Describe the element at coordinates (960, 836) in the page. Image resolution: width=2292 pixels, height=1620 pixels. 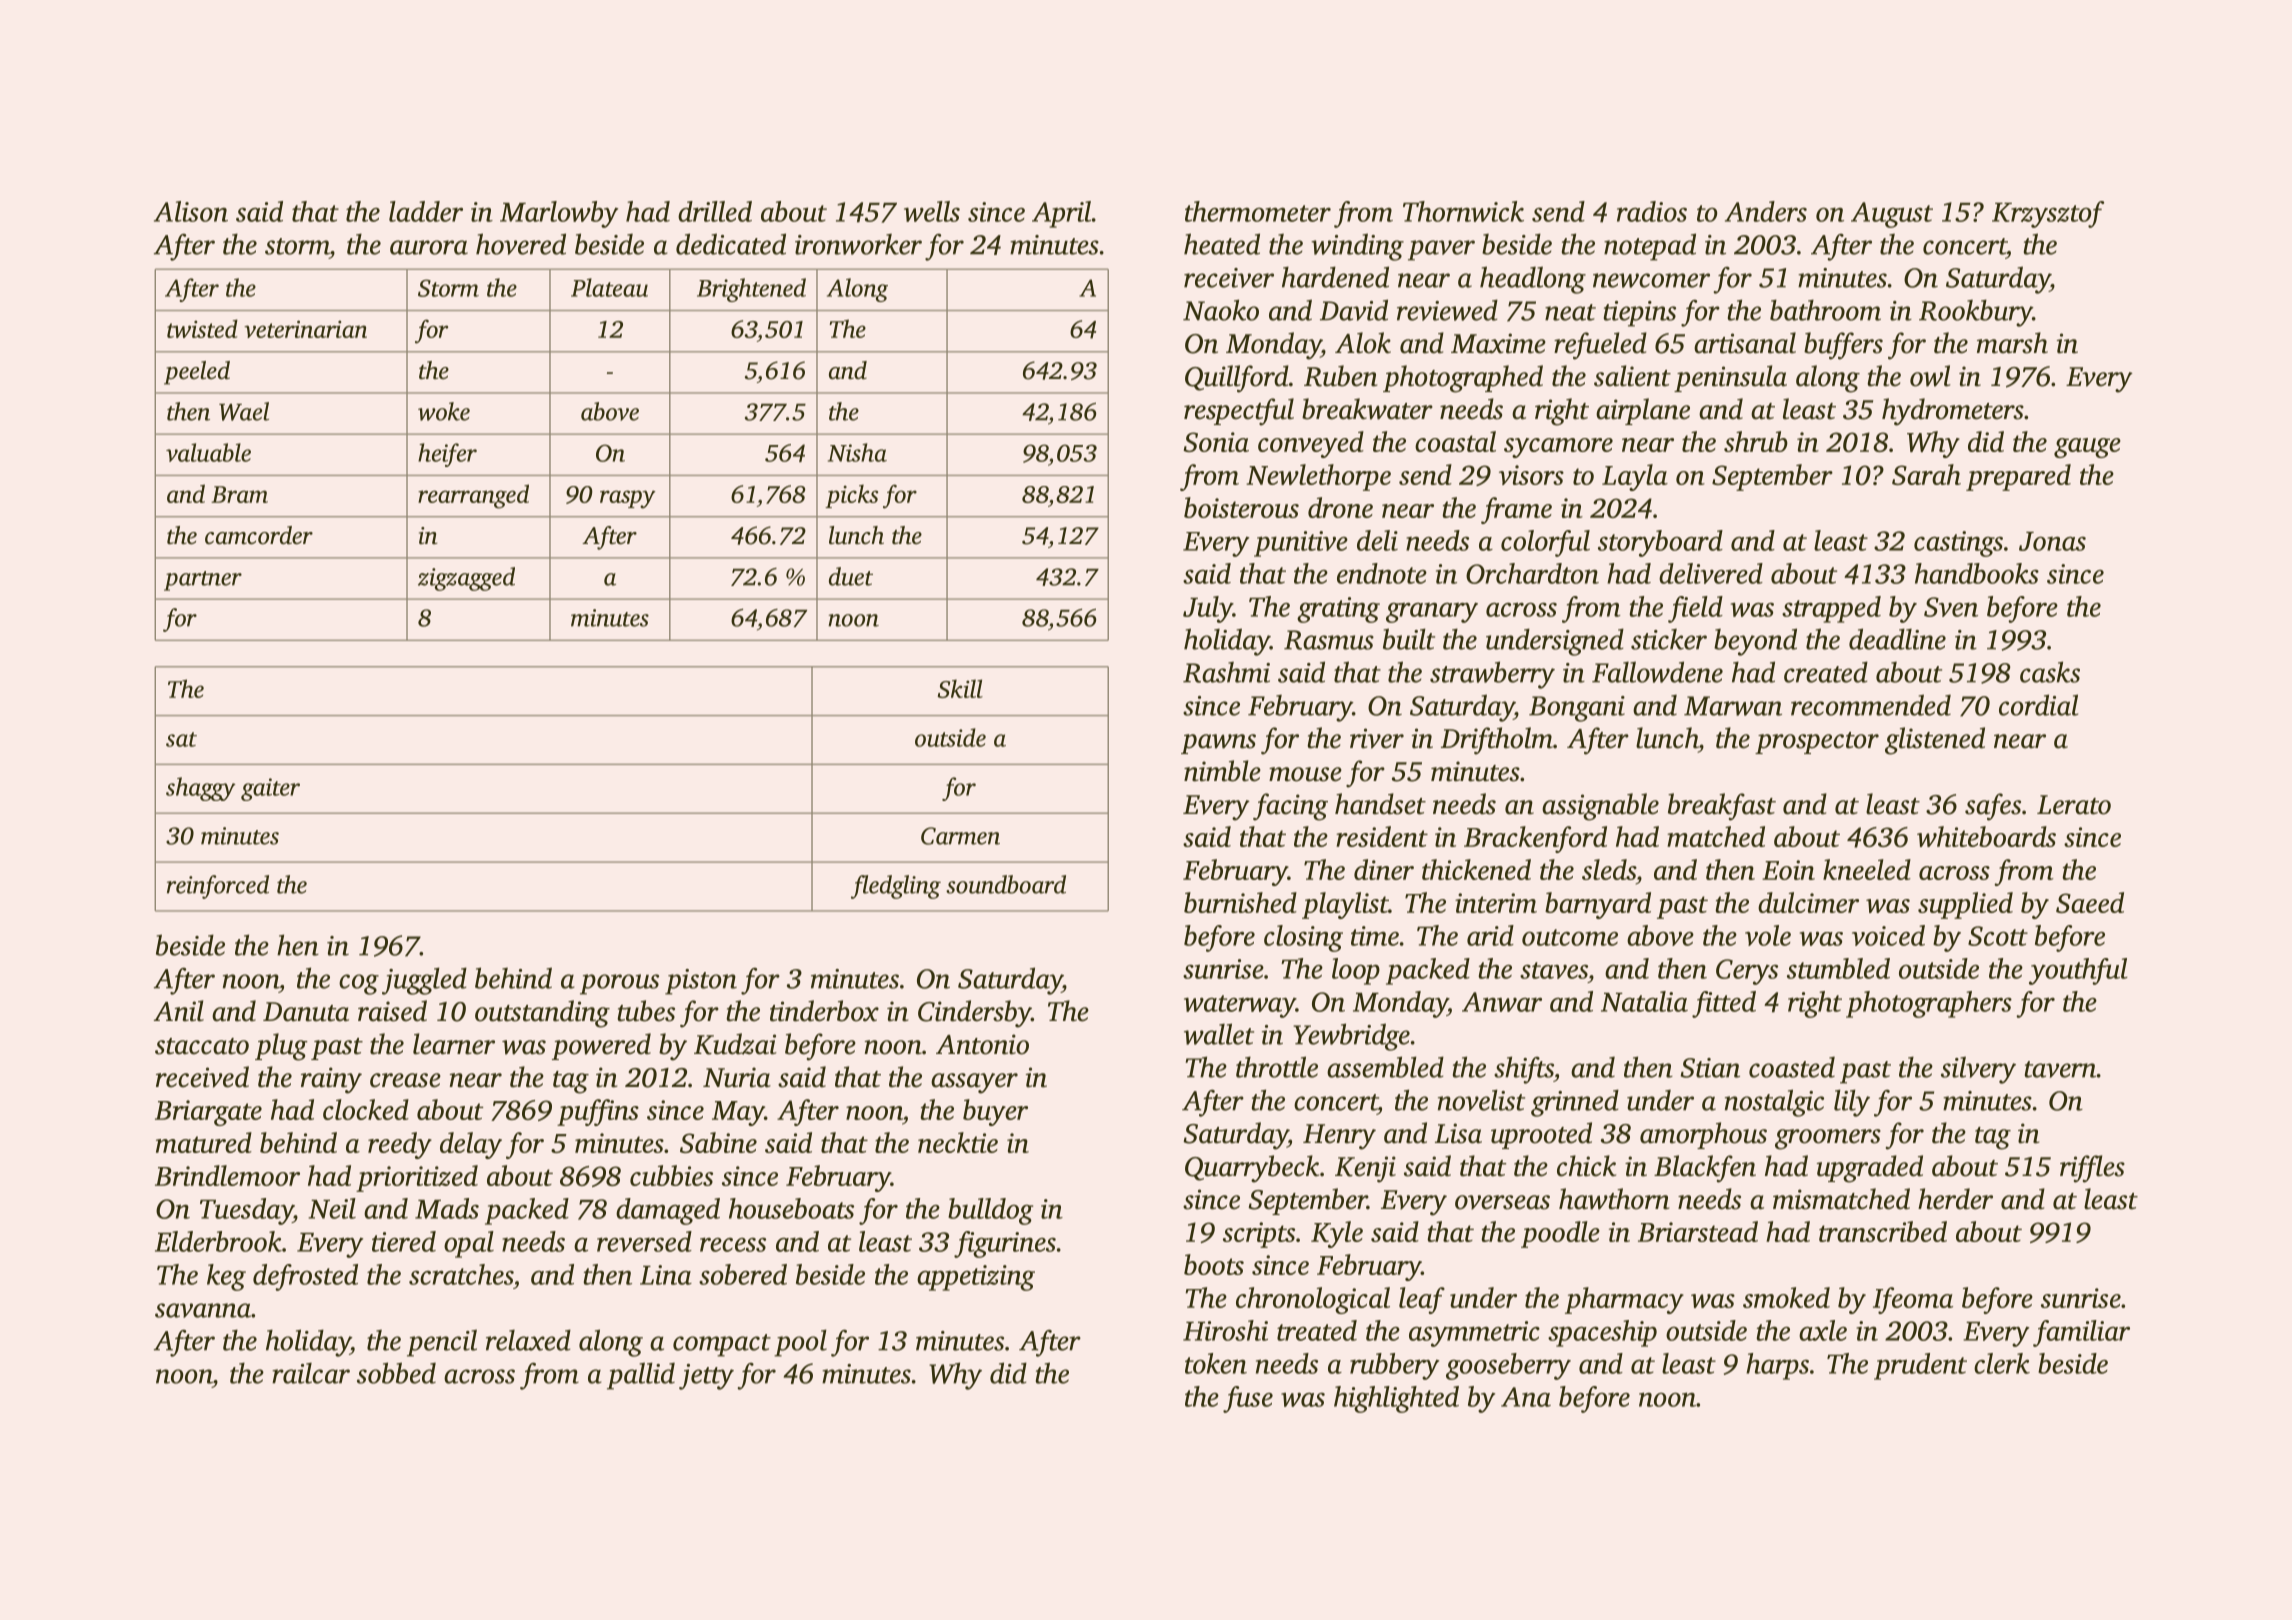
I see `Carmen` at that location.
